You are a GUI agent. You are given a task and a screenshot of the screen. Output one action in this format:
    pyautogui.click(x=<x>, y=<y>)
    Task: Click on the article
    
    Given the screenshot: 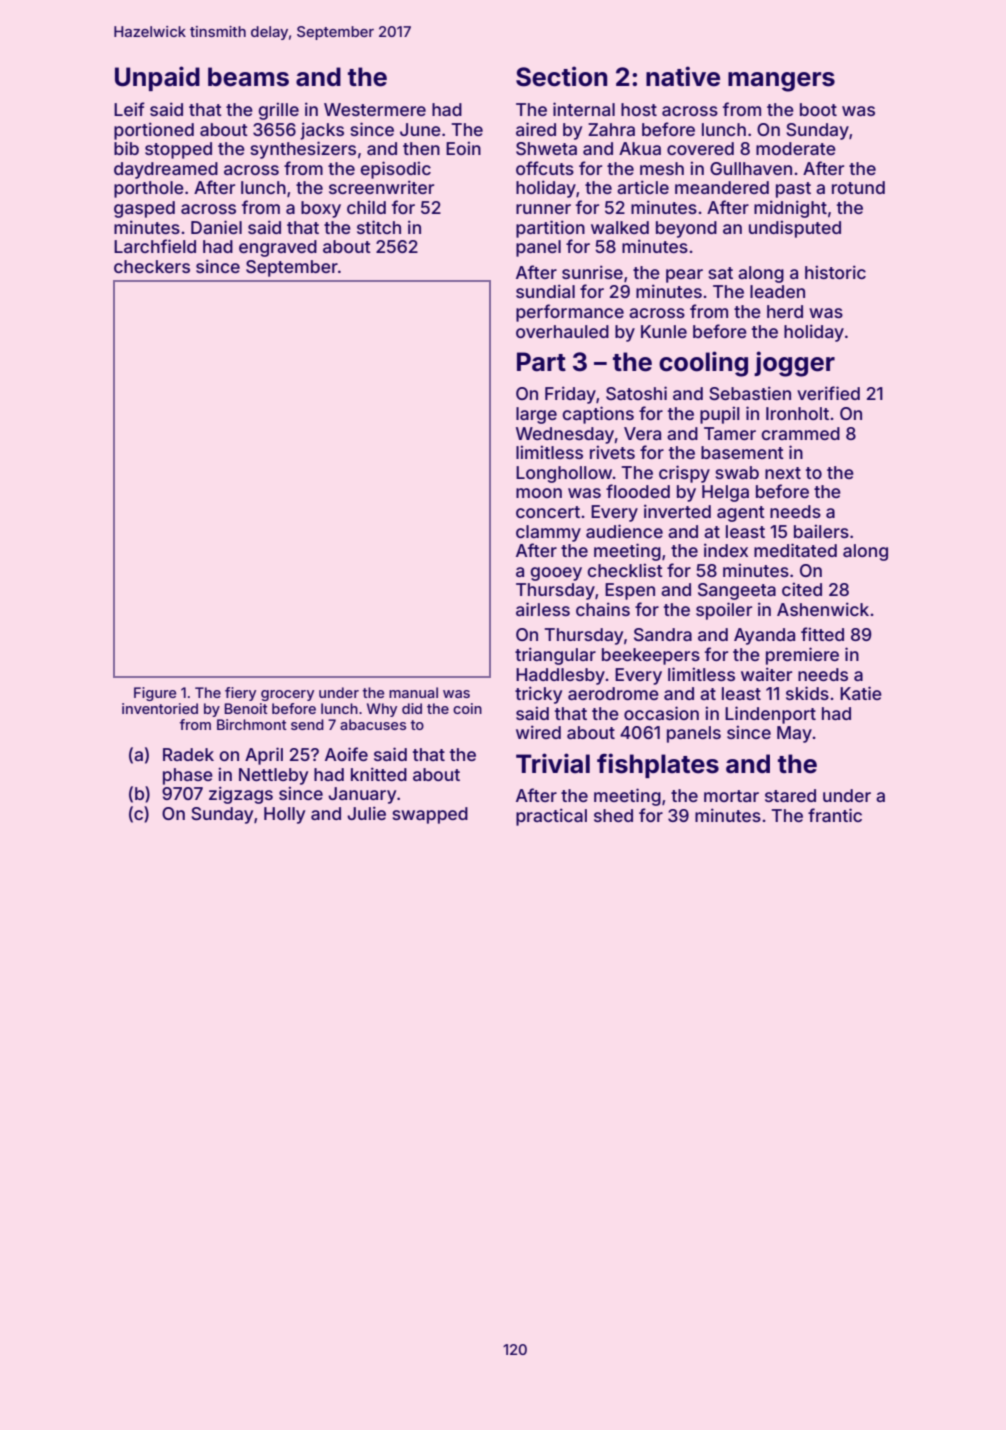 What is the action you would take?
    pyautogui.click(x=643, y=187)
